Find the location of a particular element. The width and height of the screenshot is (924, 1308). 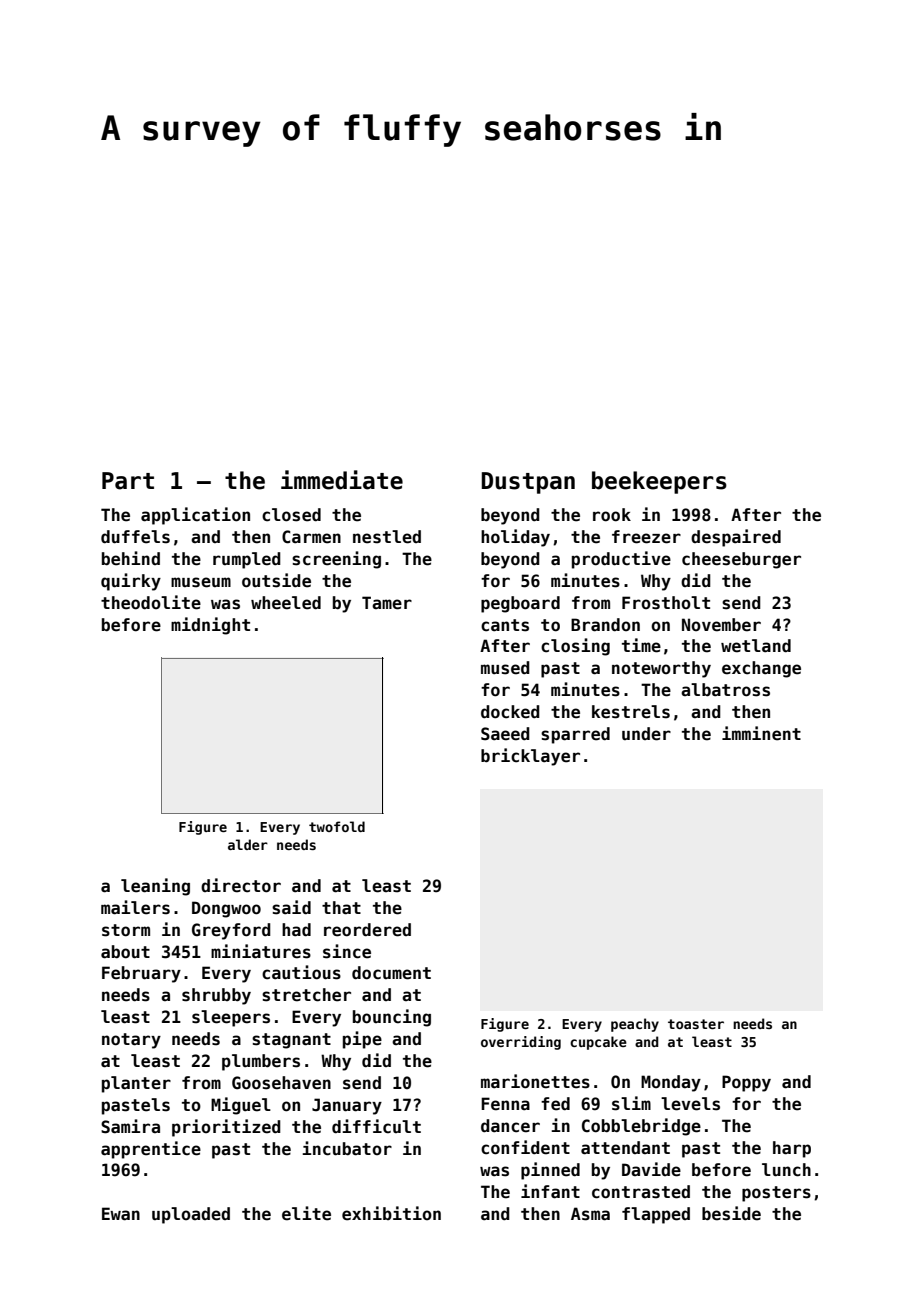

document is located at coordinates (391, 973).
